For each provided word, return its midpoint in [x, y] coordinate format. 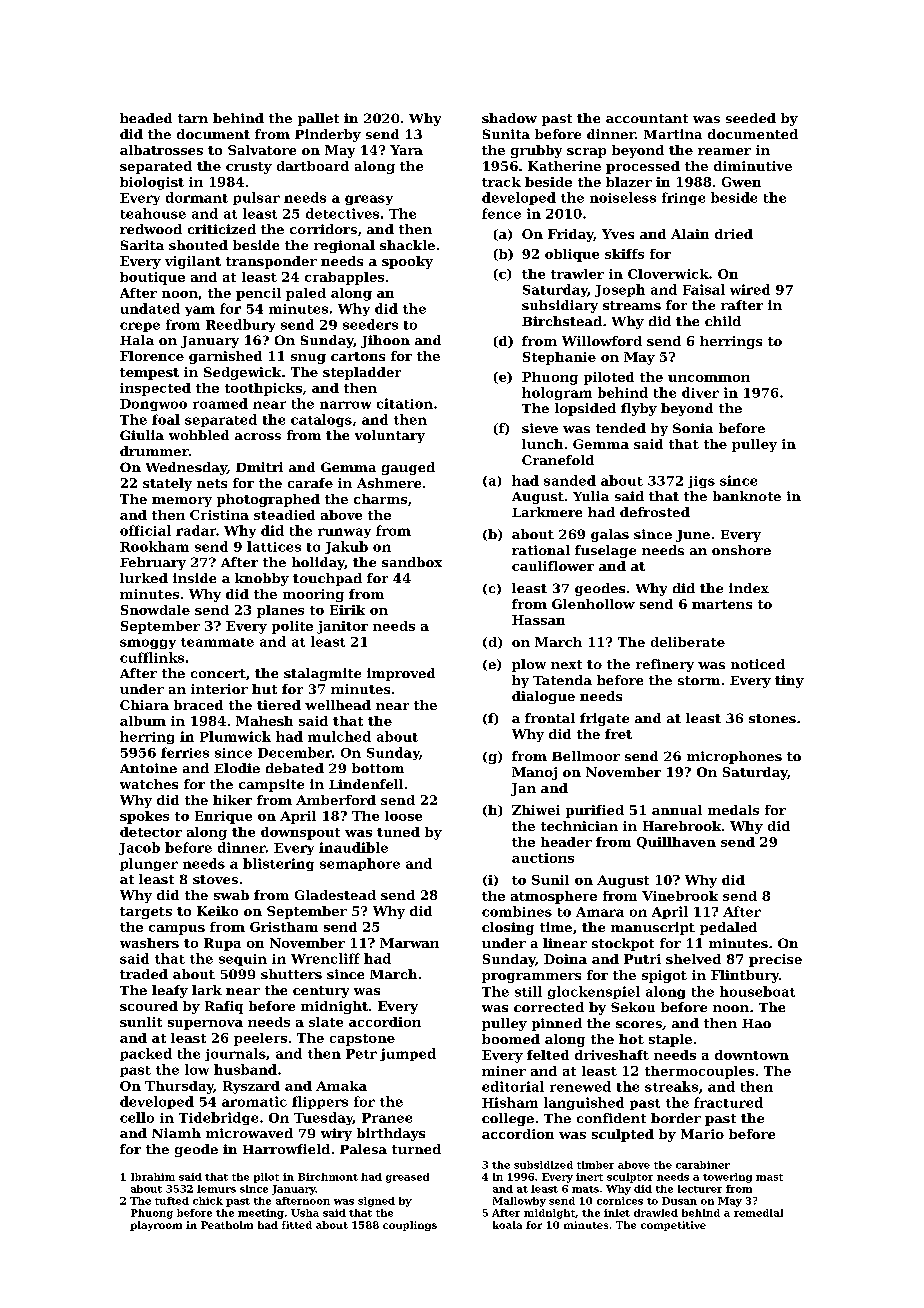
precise [775, 960]
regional [344, 246]
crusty [249, 168]
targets [146, 913]
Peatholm [227, 1225]
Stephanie [559, 358]
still [528, 991]
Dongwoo [153, 405]
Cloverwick [668, 274]
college [508, 1119]
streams [632, 305]
